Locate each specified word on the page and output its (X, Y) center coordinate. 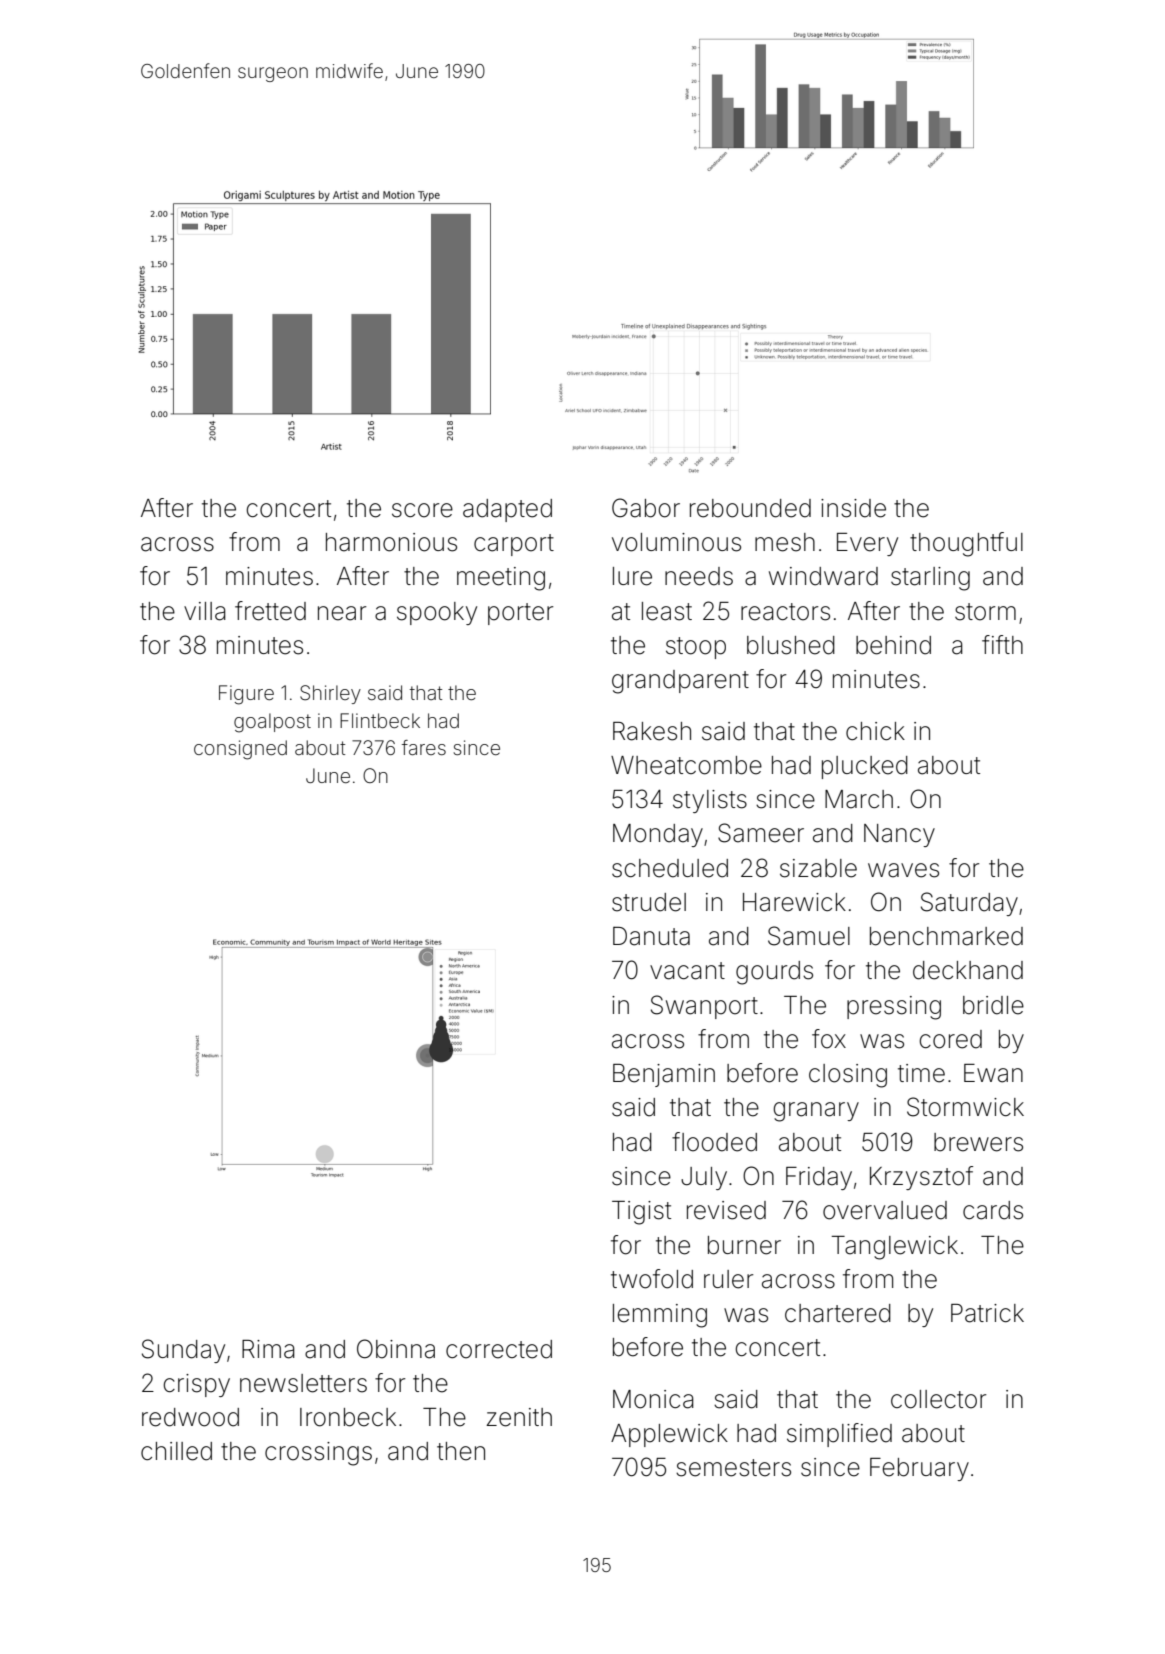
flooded (714, 1142)
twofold (652, 1279)
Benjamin (664, 1075)
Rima (268, 1349)
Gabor (646, 508)
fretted (270, 611)
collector (938, 1399)
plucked (865, 767)
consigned (240, 750)
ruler (728, 1279)
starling (930, 579)
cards (993, 1210)
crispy (196, 1385)
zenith (519, 1417)
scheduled (670, 868)
